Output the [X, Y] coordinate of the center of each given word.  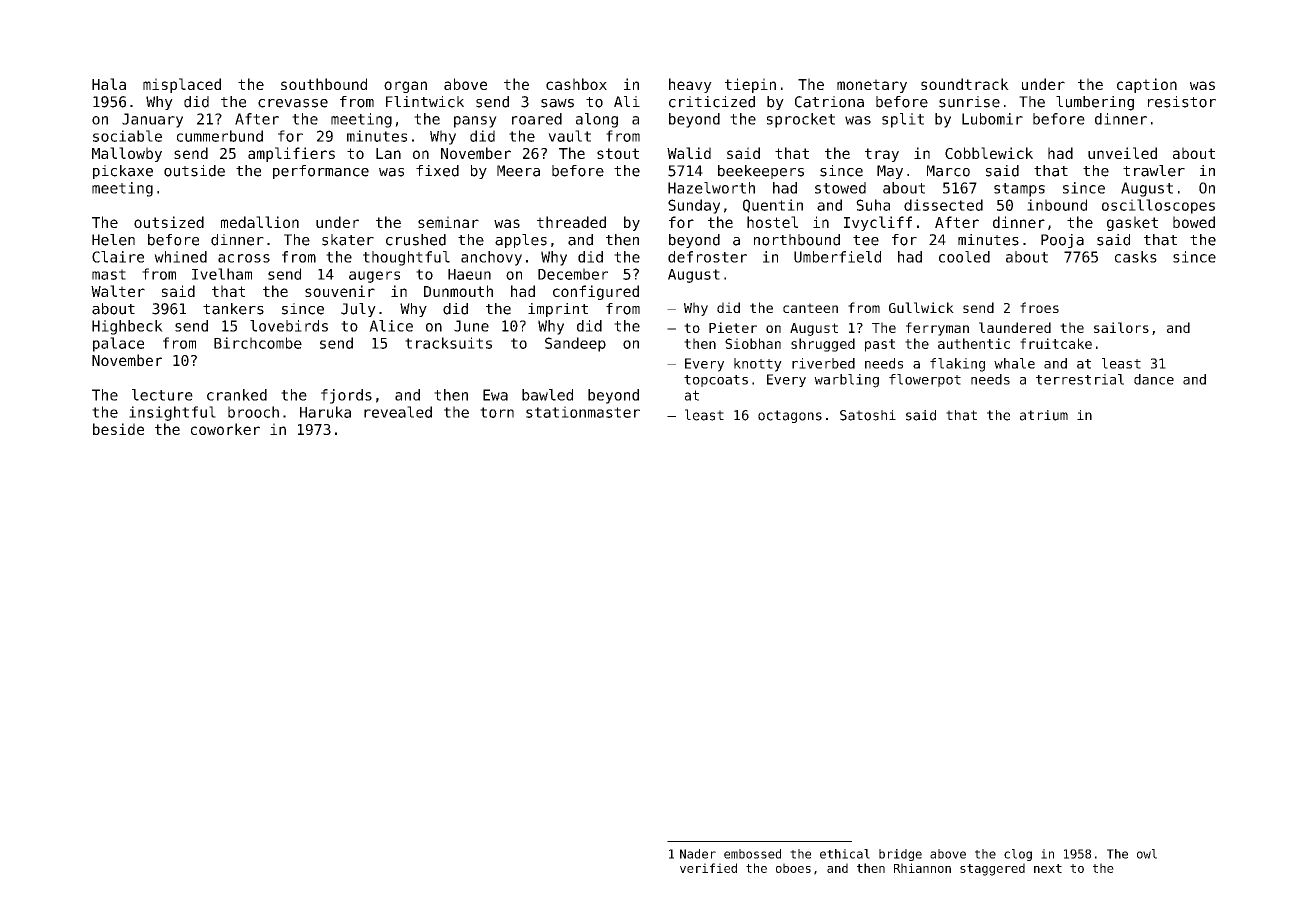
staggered [992, 869]
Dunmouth [458, 291]
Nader [698, 854]
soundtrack [965, 84]
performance [321, 172]
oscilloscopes [1158, 206]
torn [497, 412]
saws [557, 103]
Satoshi [868, 415]
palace [118, 344]
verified [708, 868]
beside [118, 429]
